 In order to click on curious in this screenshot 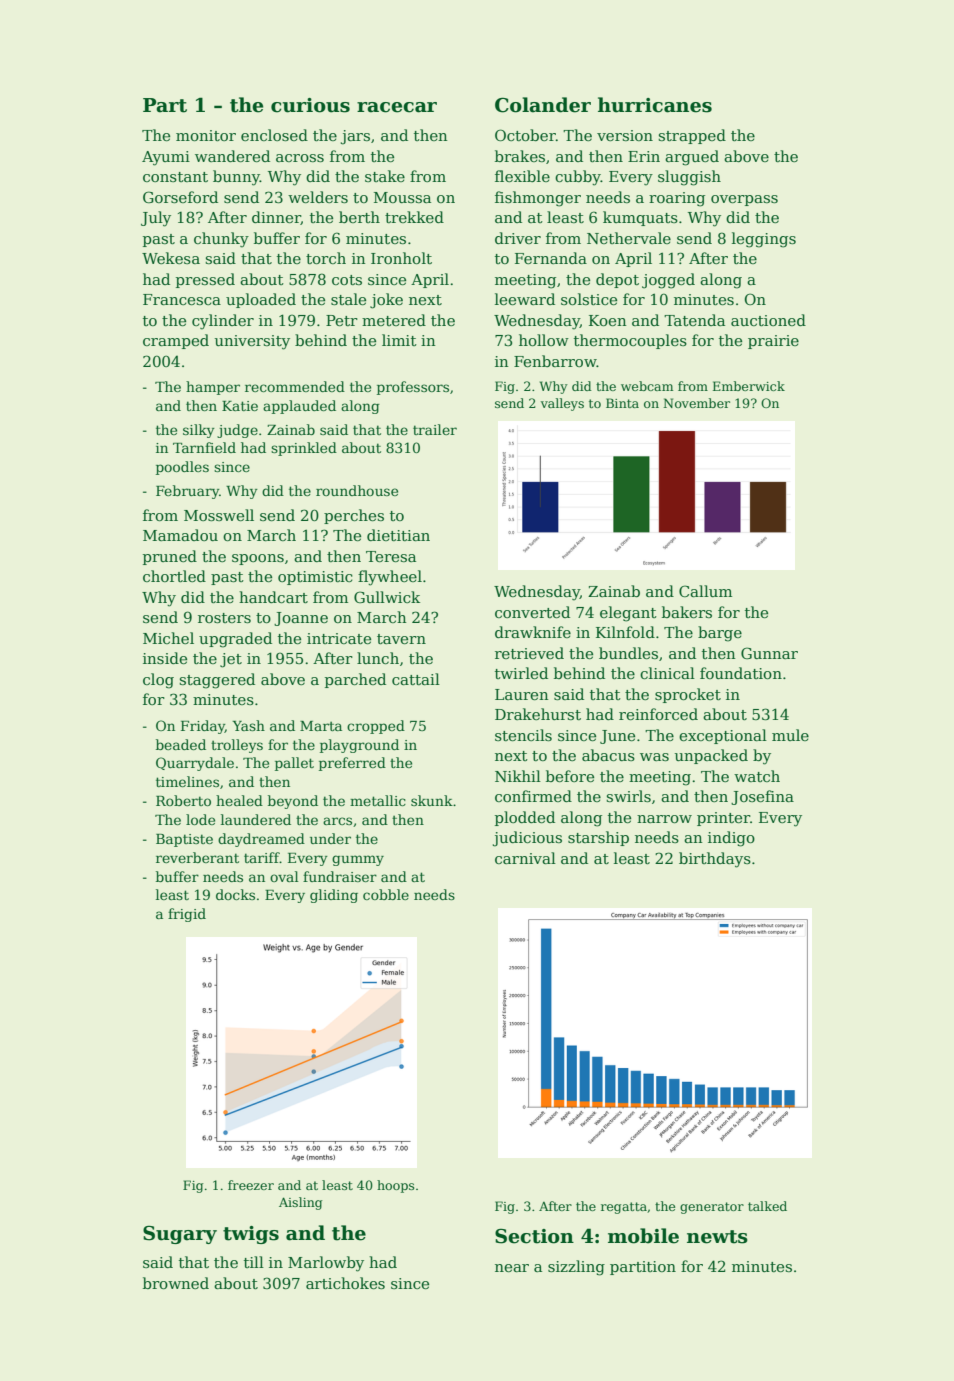, I will do `click(310, 105)`.
